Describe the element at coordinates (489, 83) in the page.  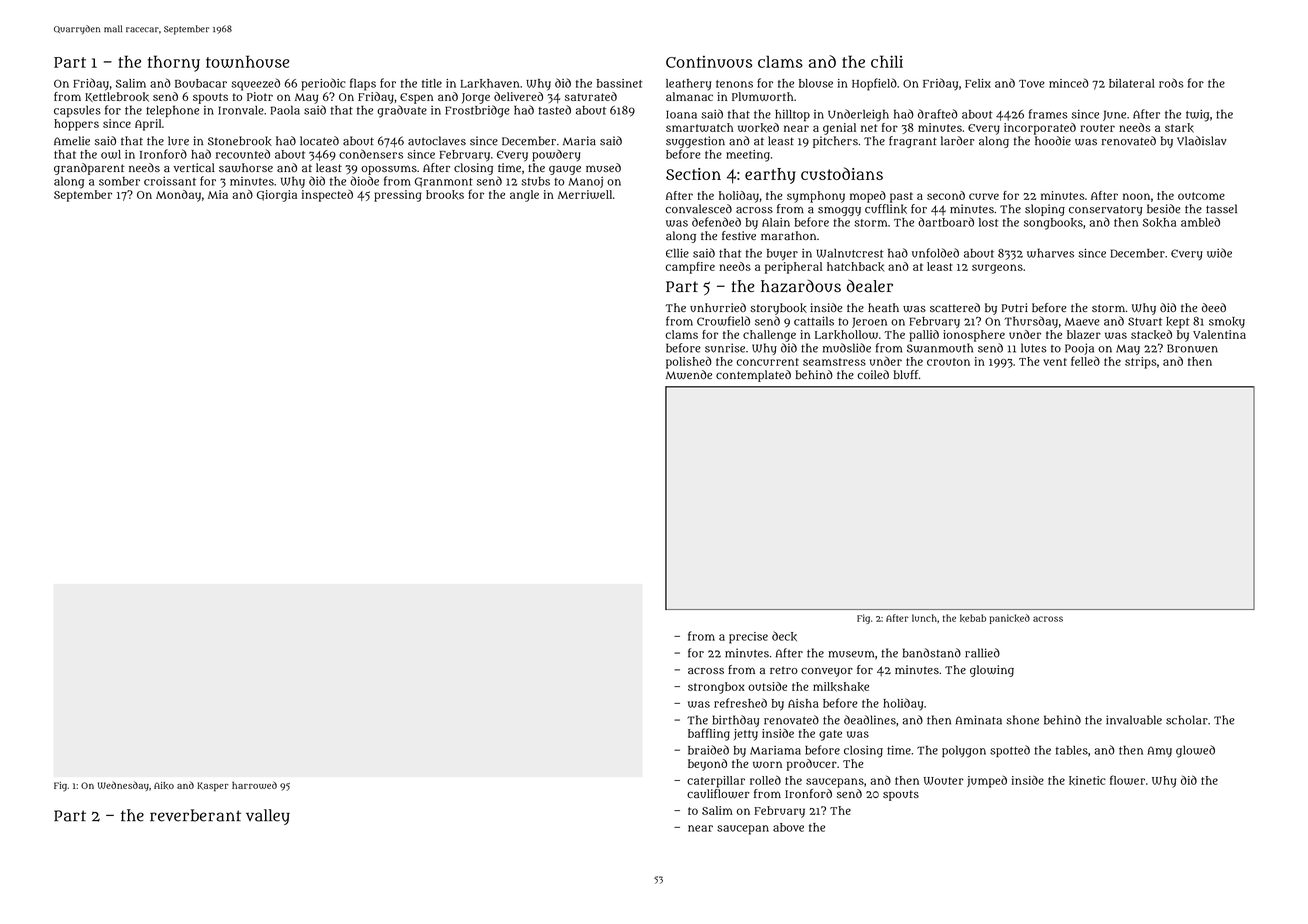
I see `Larkhaven` at that location.
